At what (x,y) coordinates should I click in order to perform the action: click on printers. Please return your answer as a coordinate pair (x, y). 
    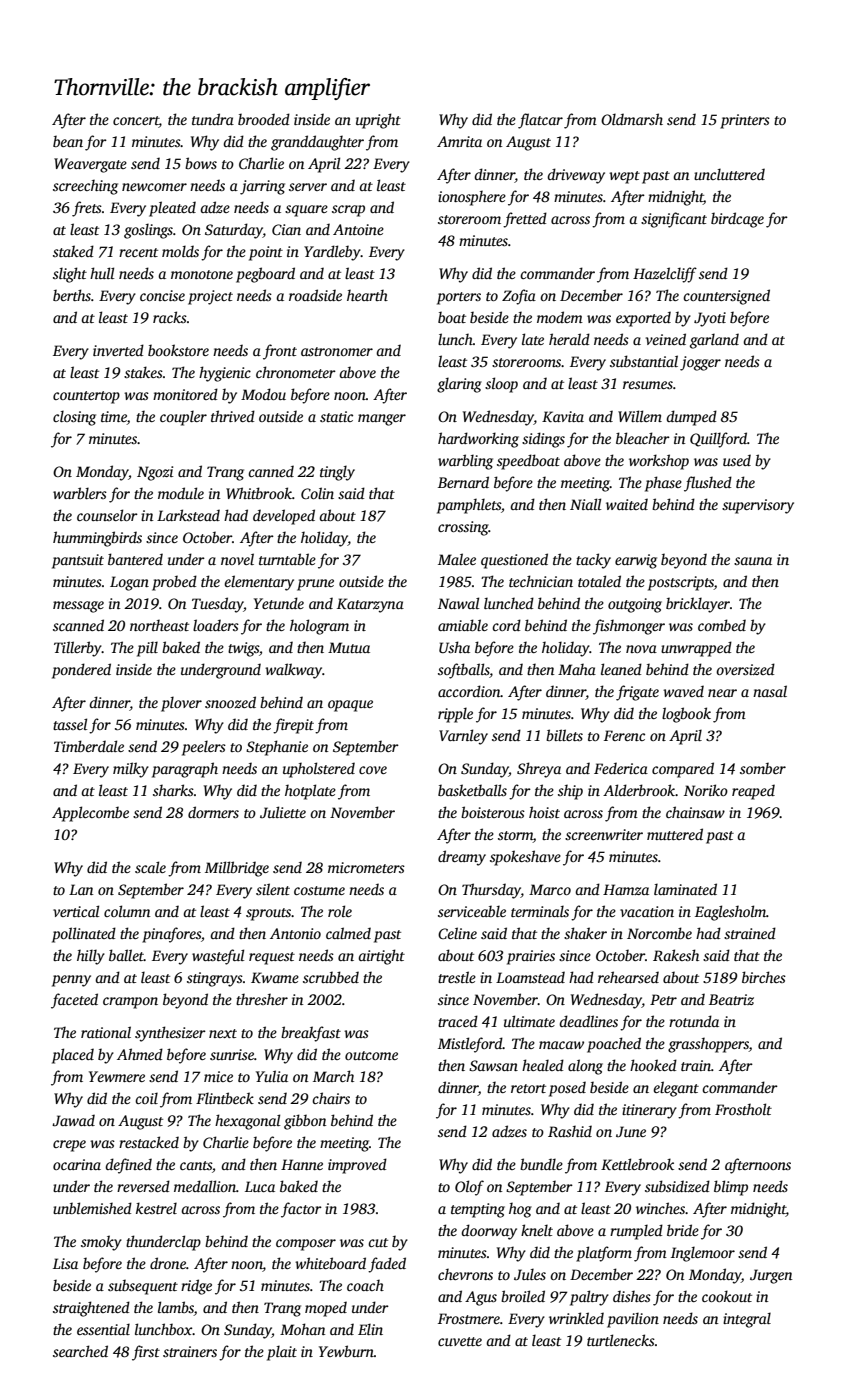
    Looking at the image, I should click on (745, 121).
